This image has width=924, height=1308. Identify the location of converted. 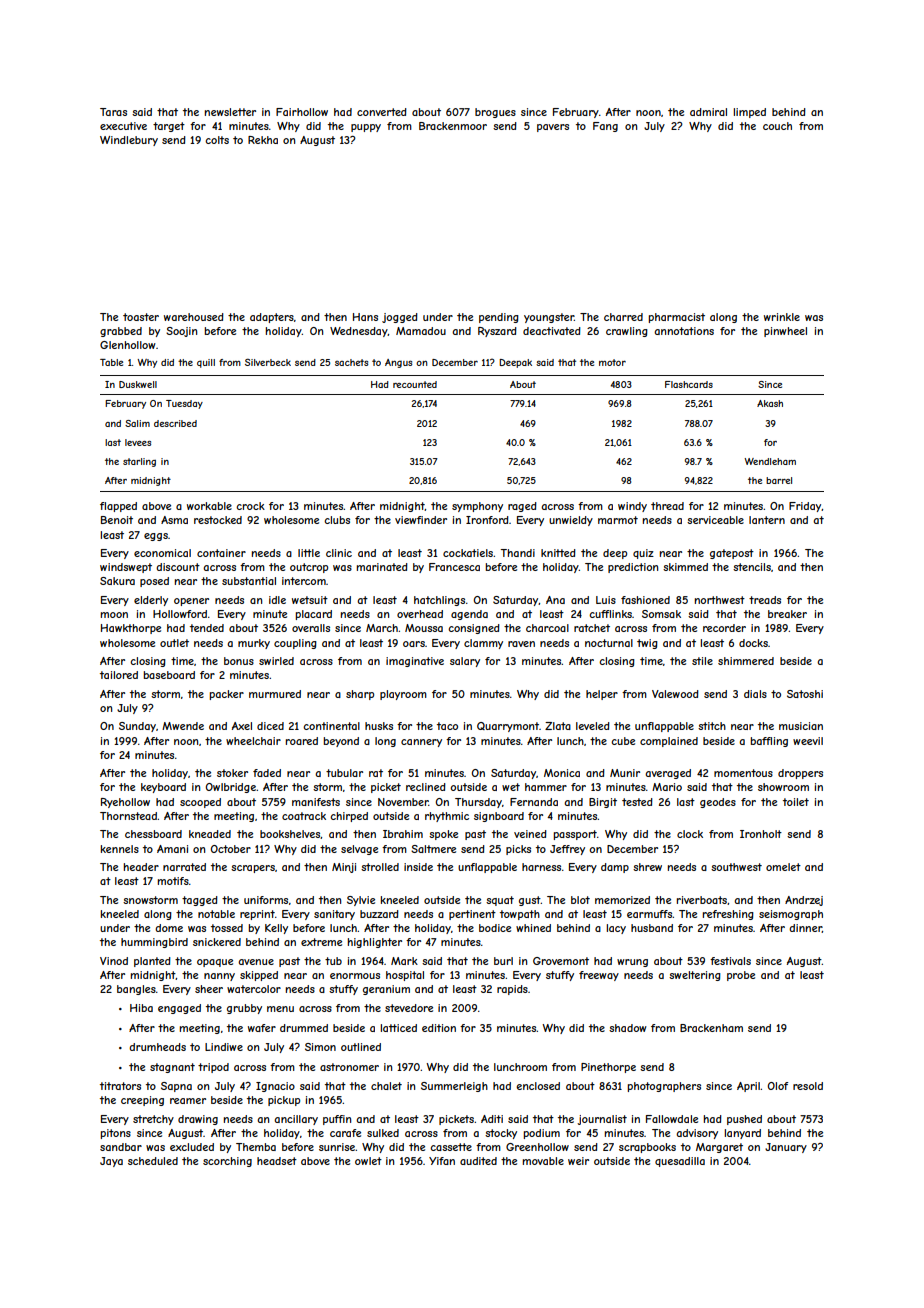
(382, 112).
